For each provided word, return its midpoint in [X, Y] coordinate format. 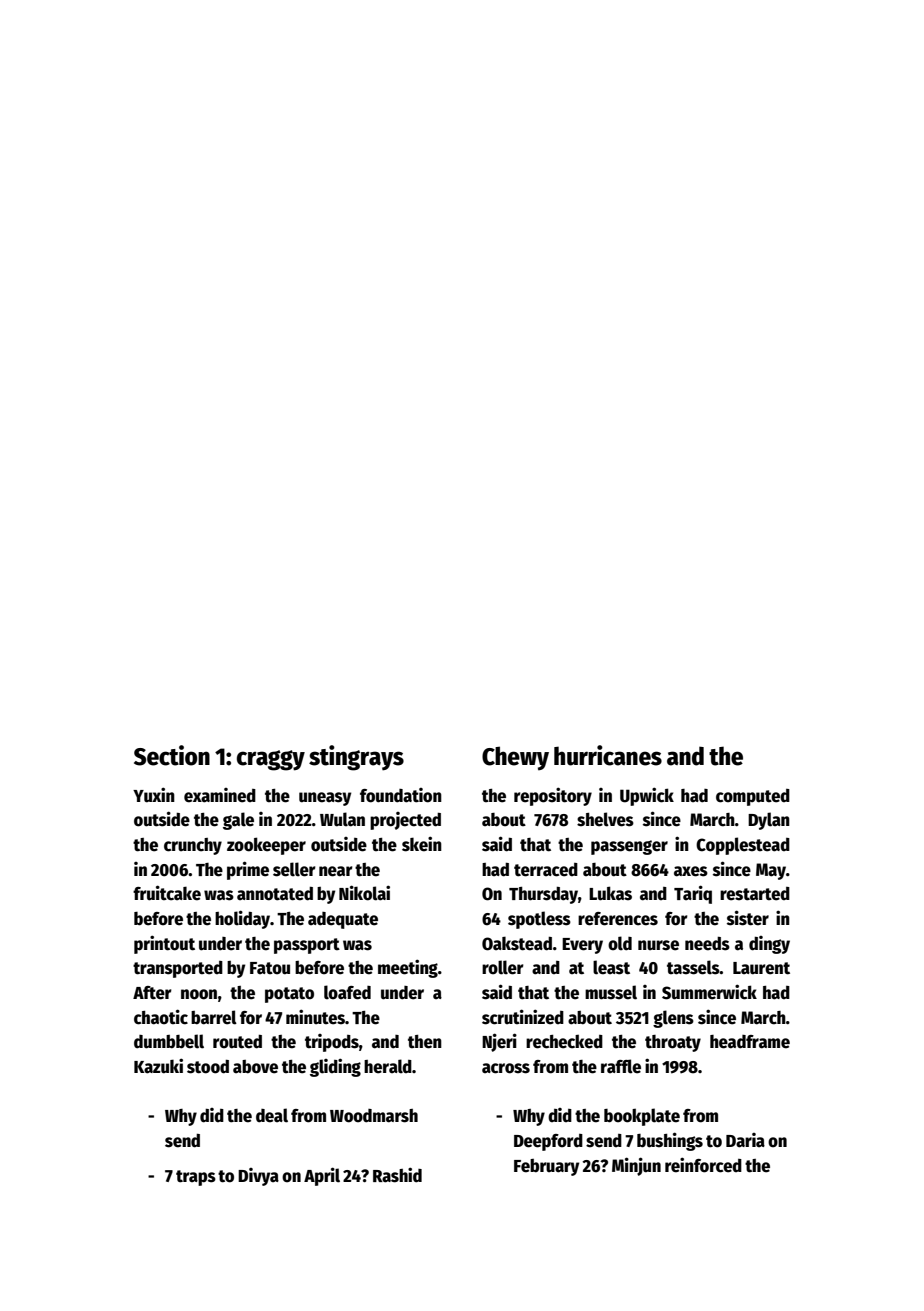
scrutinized [523, 1017]
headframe [750, 1042]
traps [196, 1178]
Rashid [397, 1175]
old [620, 943]
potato [289, 995]
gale [238, 821]
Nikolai [364, 893]
